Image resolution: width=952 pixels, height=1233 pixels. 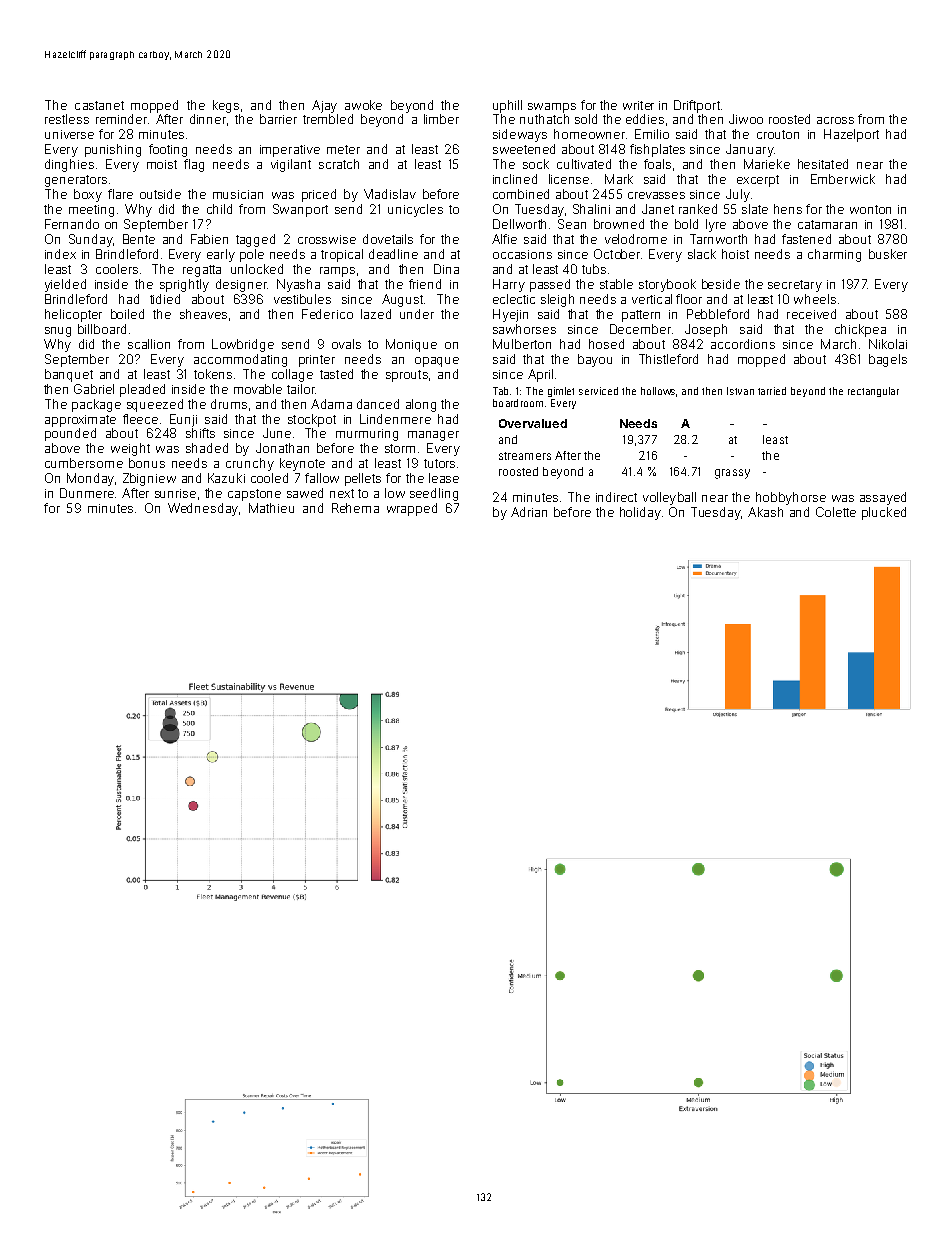 What do you see at coordinates (873, 392) in the page?
I see `rectangular` at bounding box center [873, 392].
